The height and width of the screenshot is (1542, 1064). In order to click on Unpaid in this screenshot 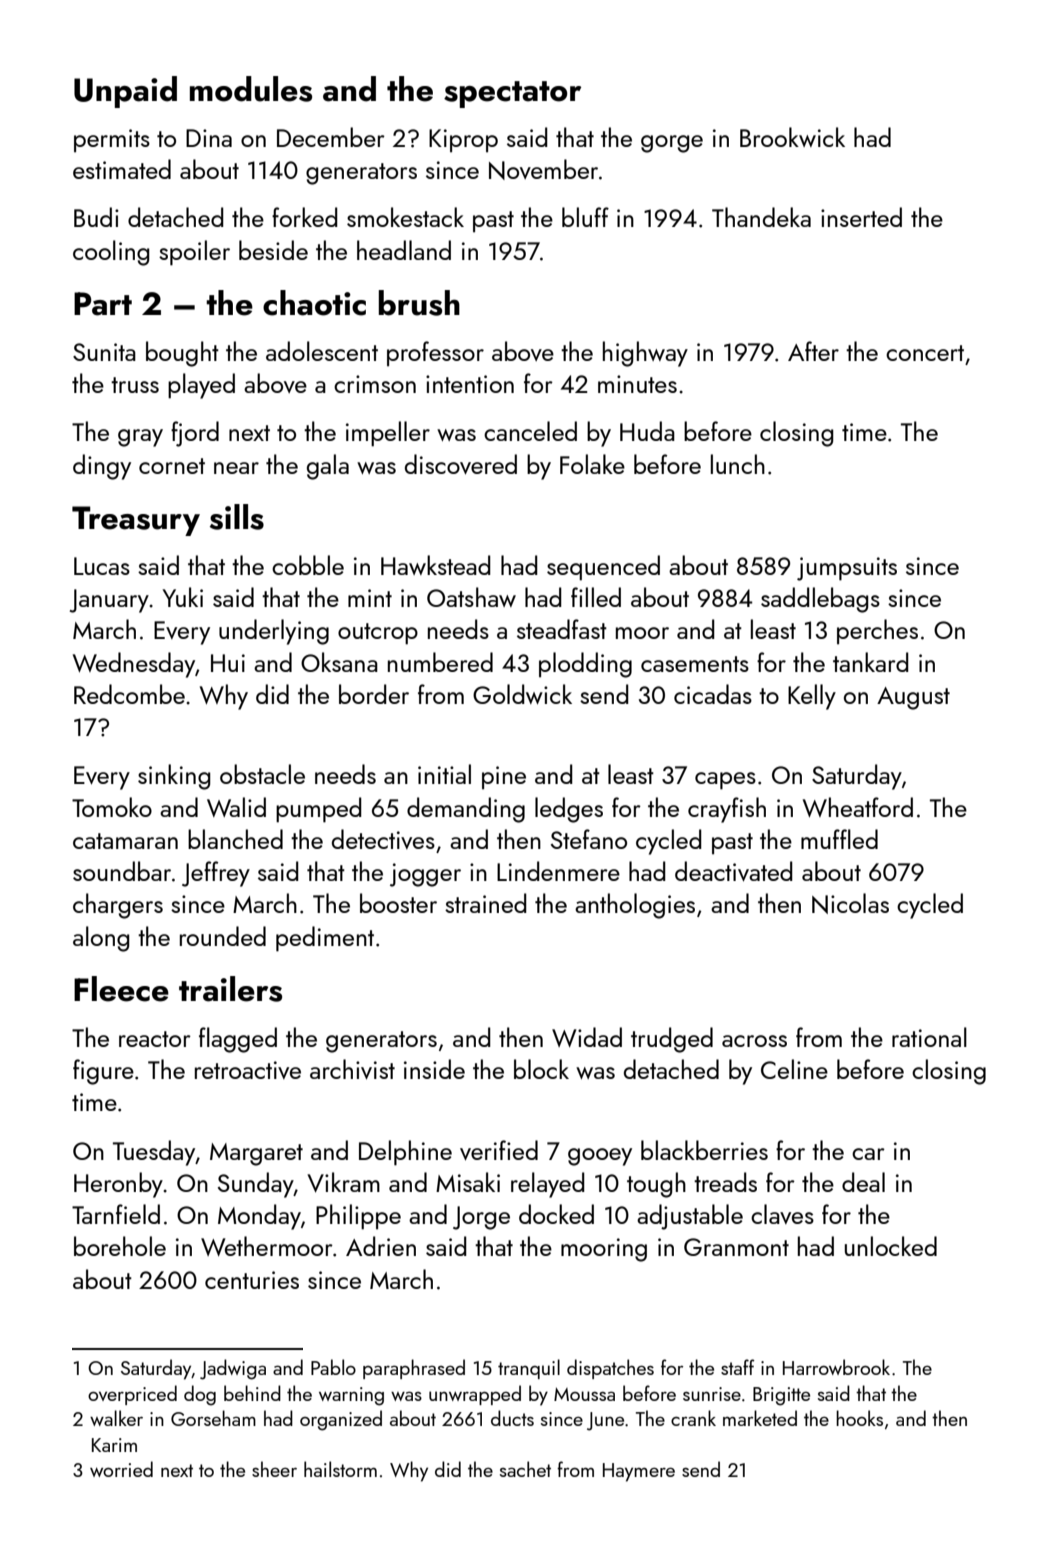, I will do `click(125, 92)`.
